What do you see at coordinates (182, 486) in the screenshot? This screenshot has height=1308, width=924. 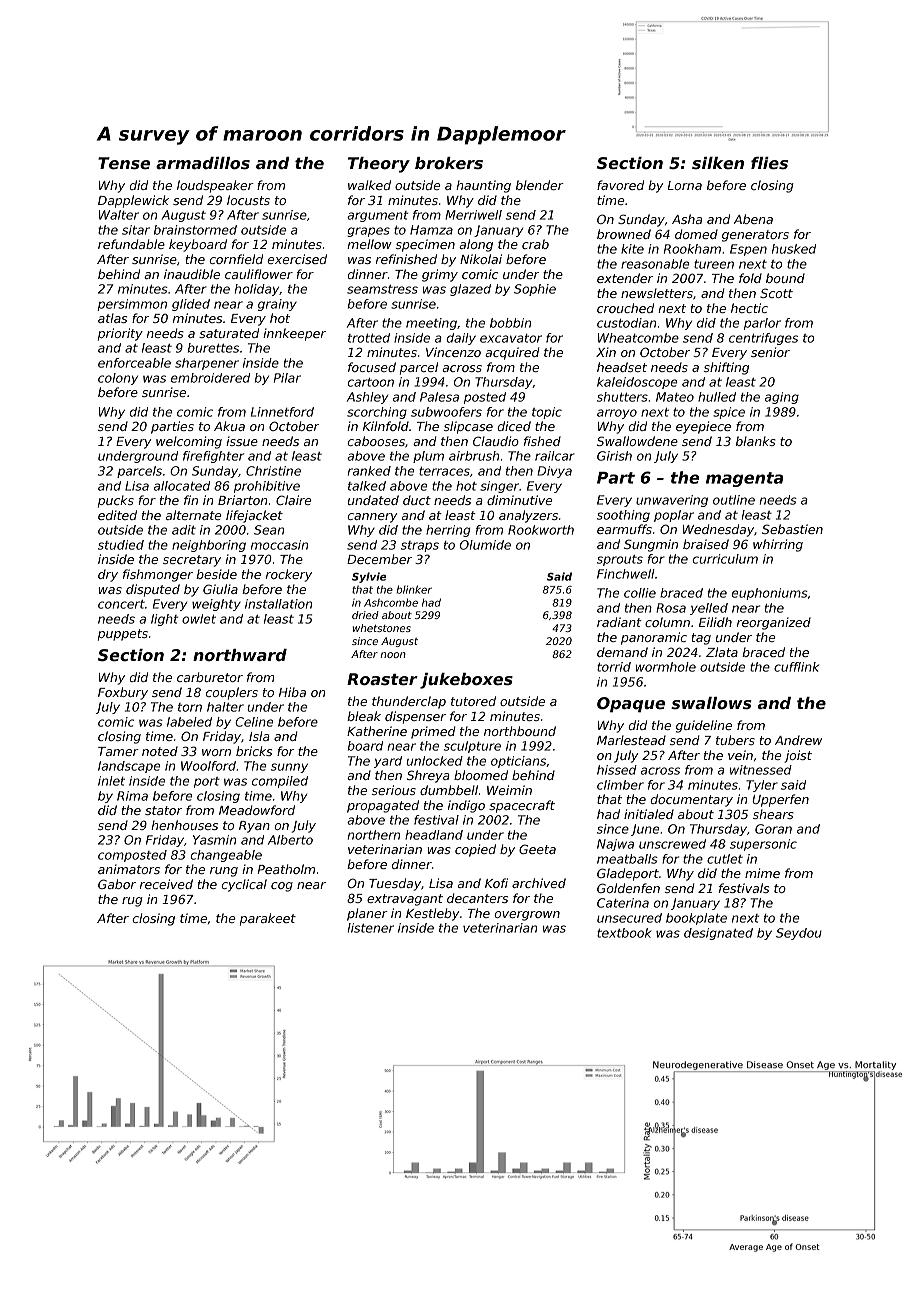 I see `allocated` at bounding box center [182, 486].
